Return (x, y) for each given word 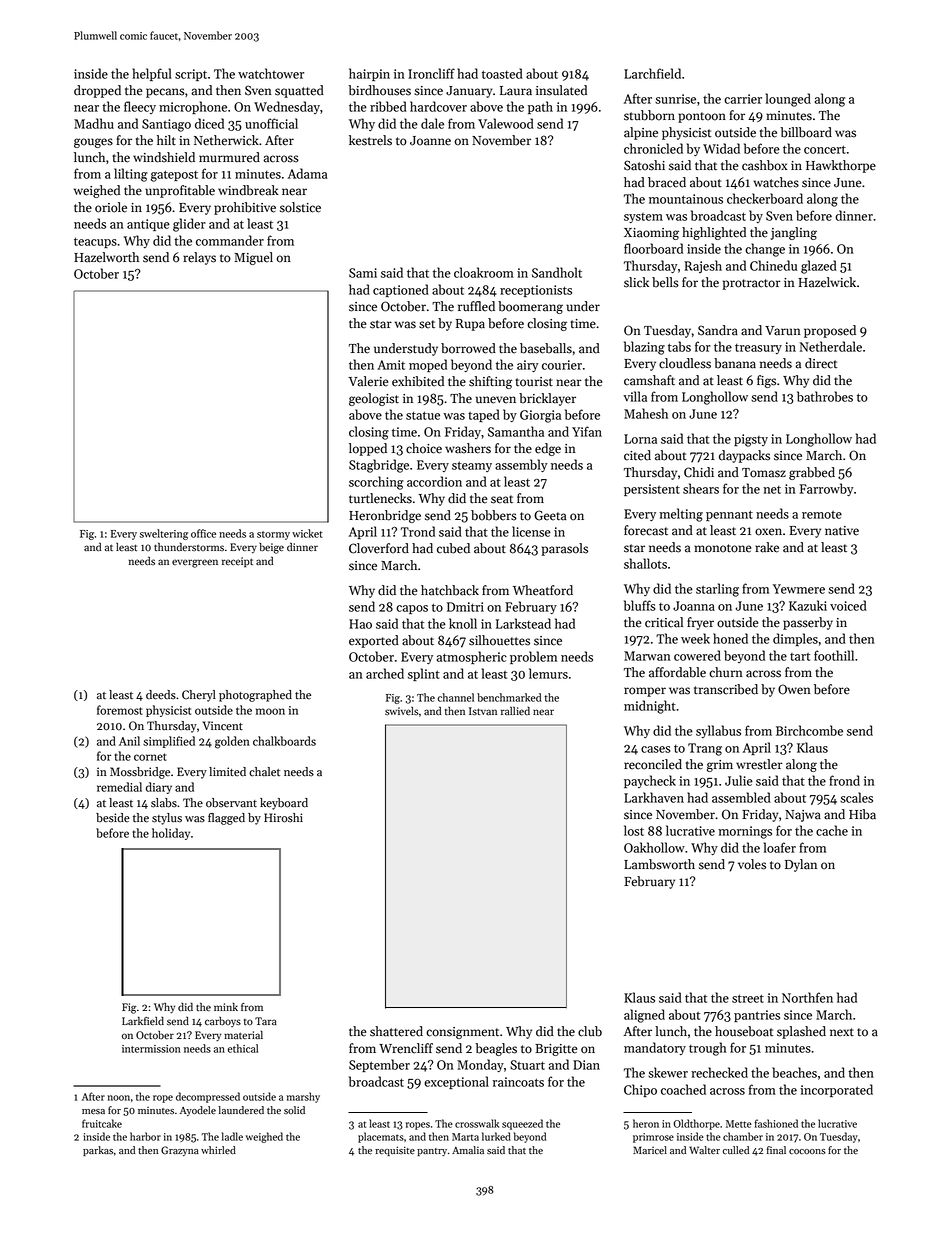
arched (385, 673)
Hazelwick (827, 282)
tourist (534, 382)
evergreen (195, 563)
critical (664, 622)
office (203, 533)
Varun (783, 331)
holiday (171, 834)
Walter (704, 1150)
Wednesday (287, 107)
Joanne (430, 141)
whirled (218, 1150)
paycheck (650, 781)
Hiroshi (283, 818)
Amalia (468, 1150)
